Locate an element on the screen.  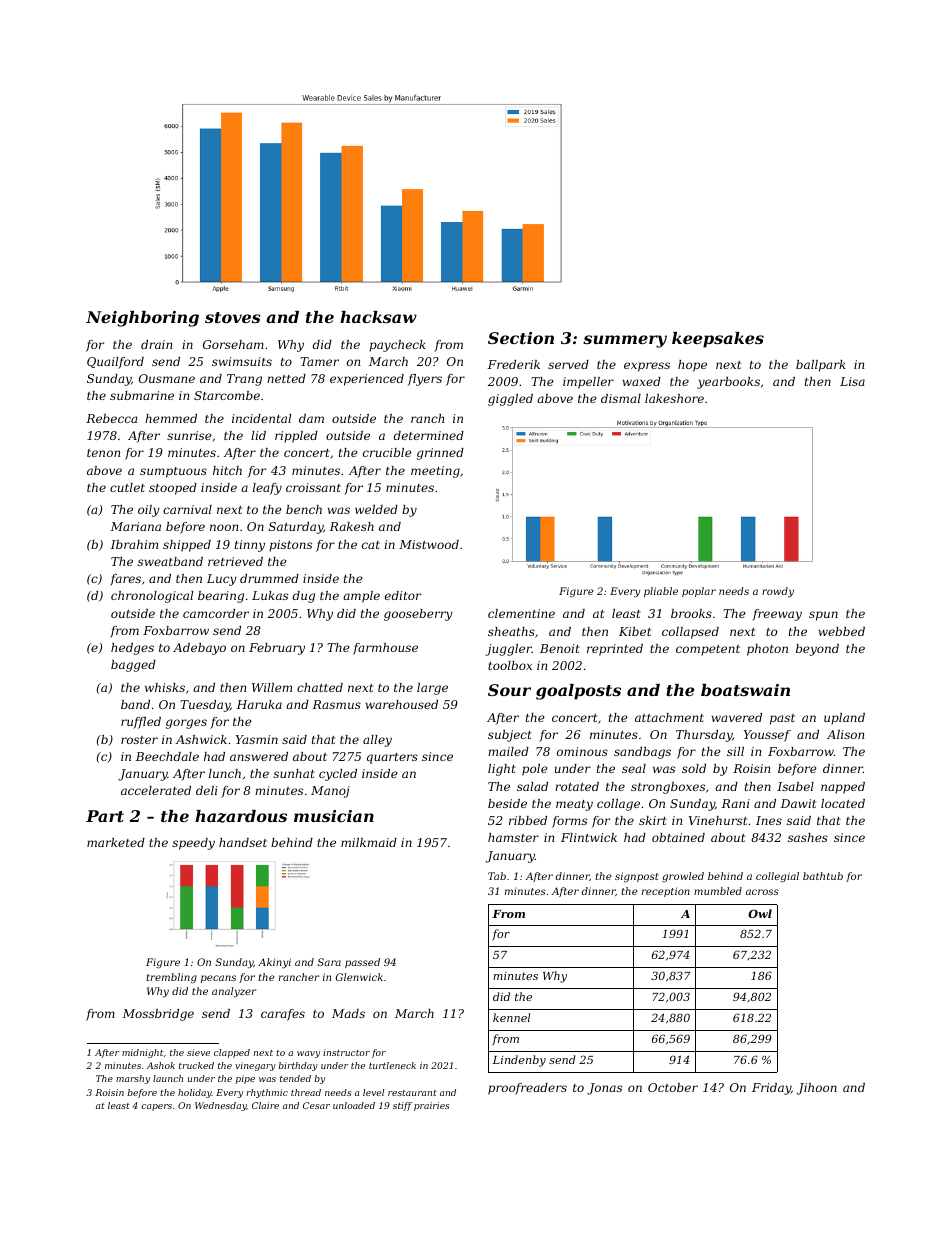
Mistwood is located at coordinates (429, 544).
